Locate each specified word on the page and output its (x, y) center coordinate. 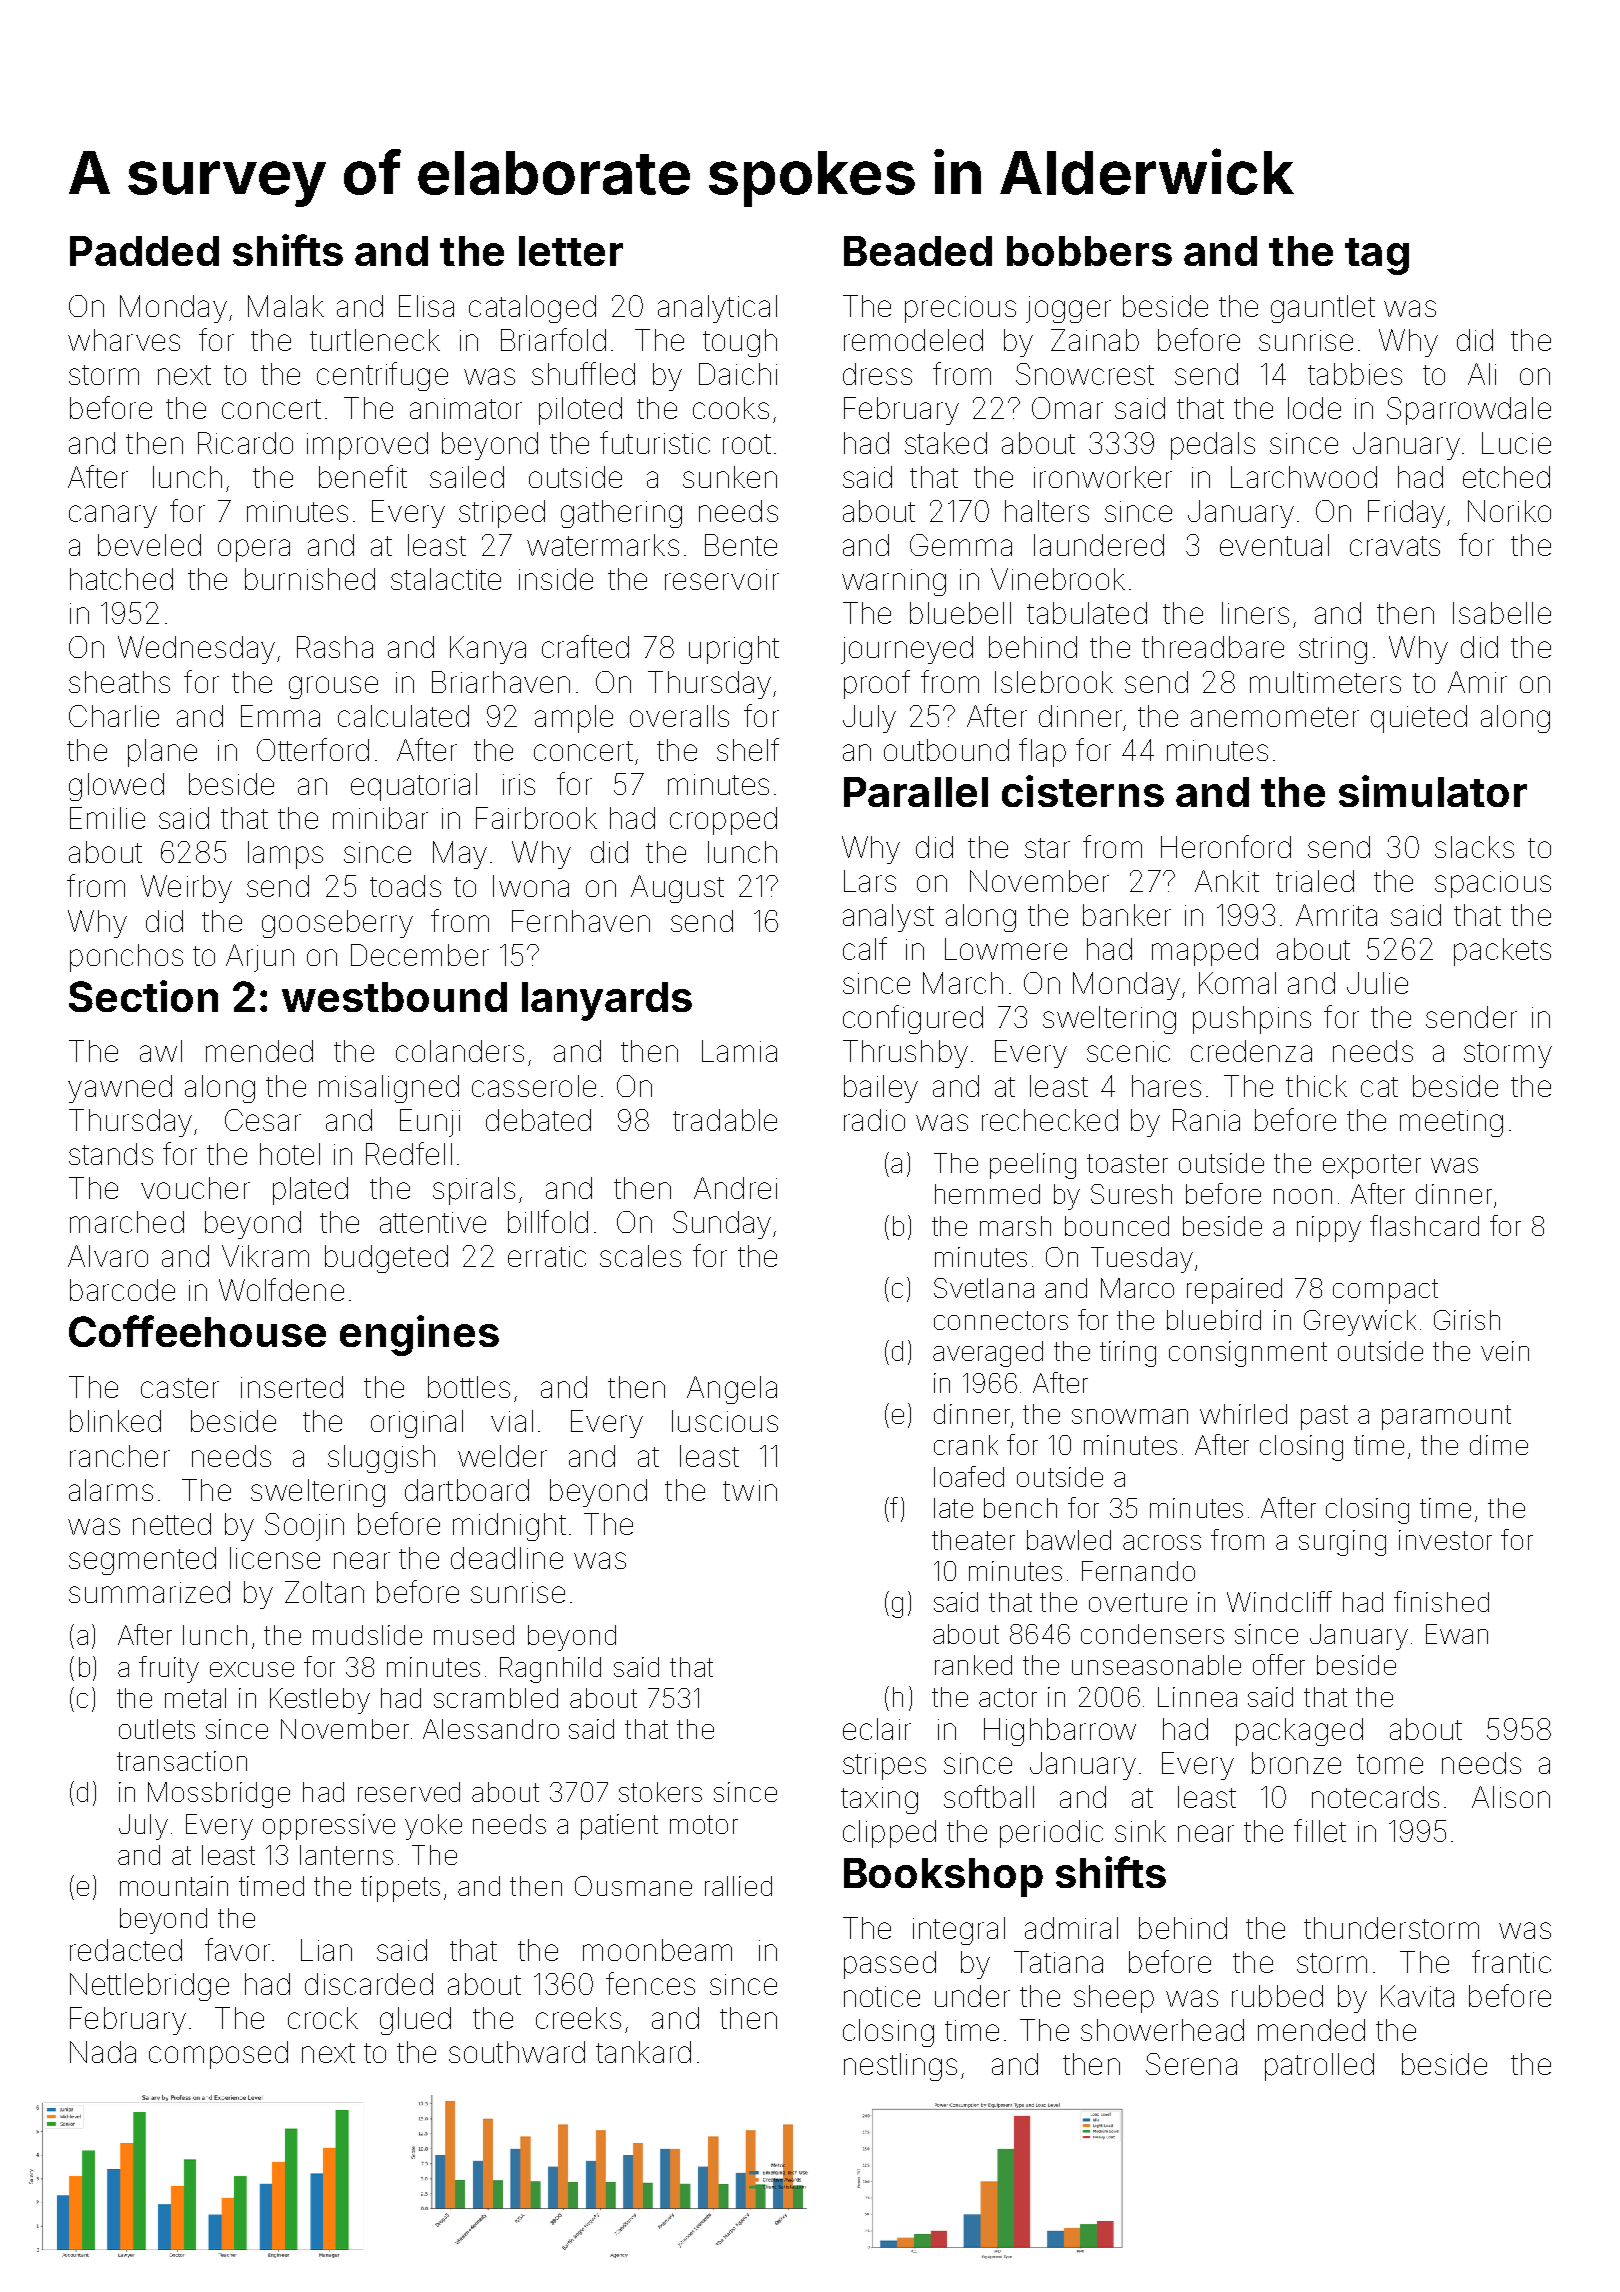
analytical (717, 309)
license (275, 1558)
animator (466, 408)
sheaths (119, 682)
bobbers (1089, 251)
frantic (1511, 1961)
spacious (1493, 884)
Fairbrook (536, 818)
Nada (103, 2052)
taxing (879, 1800)
